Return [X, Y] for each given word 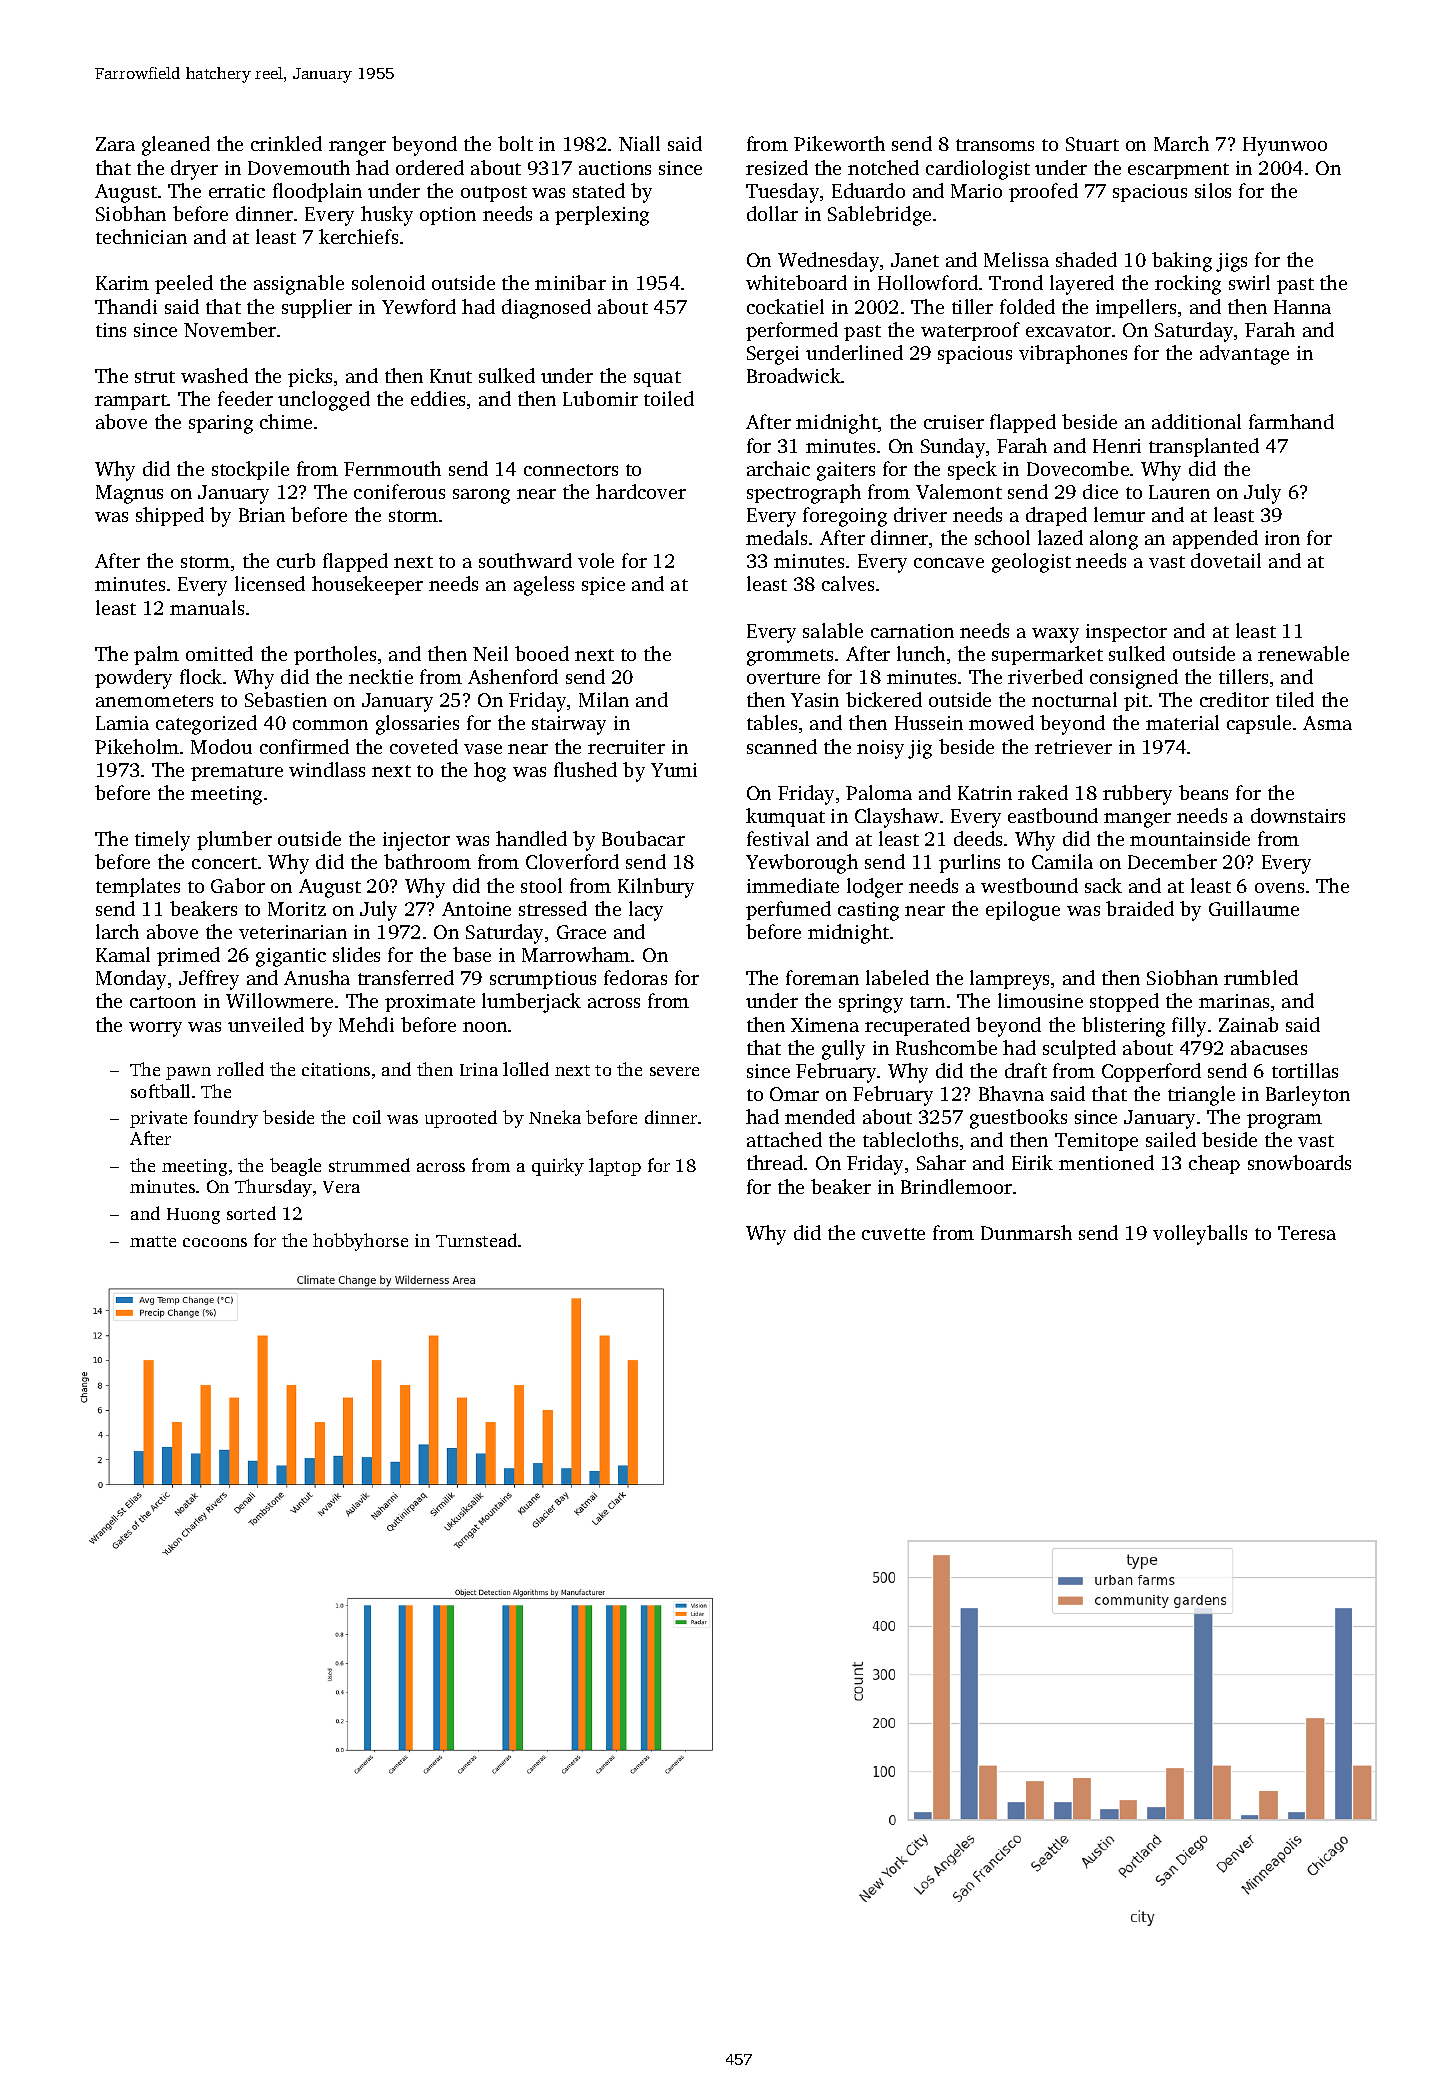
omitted [219, 653]
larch [117, 931]
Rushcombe [946, 1047]
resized [777, 167]
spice [603, 586]
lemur [1119, 514]
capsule [1259, 724]
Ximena [825, 1025]
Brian [262, 515]
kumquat [785, 817]
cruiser [954, 422]
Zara [115, 144]
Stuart [1092, 144]
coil [367, 1117]
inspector [1126, 633]
